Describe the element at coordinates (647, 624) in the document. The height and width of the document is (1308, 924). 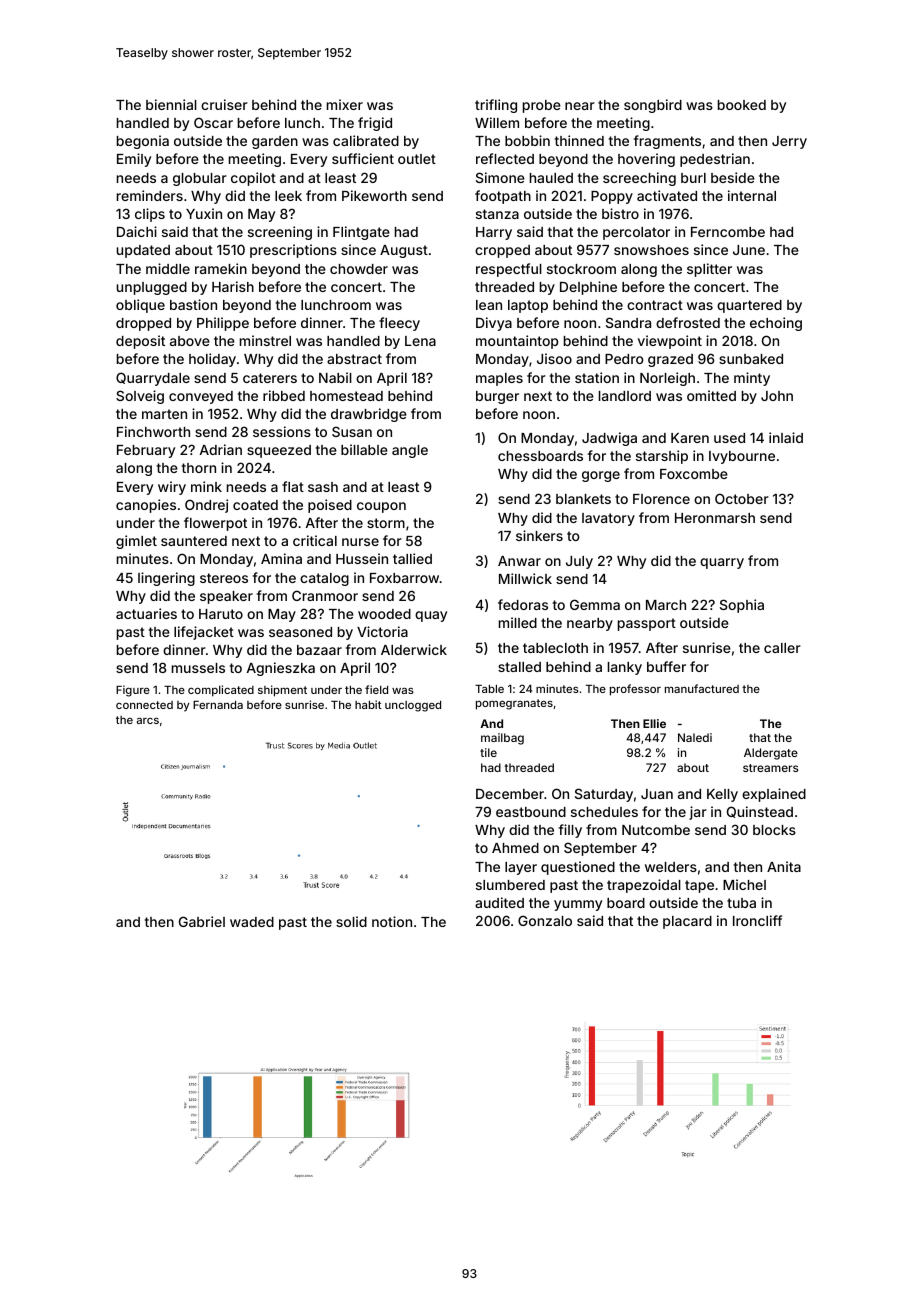
I see `passport` at that location.
